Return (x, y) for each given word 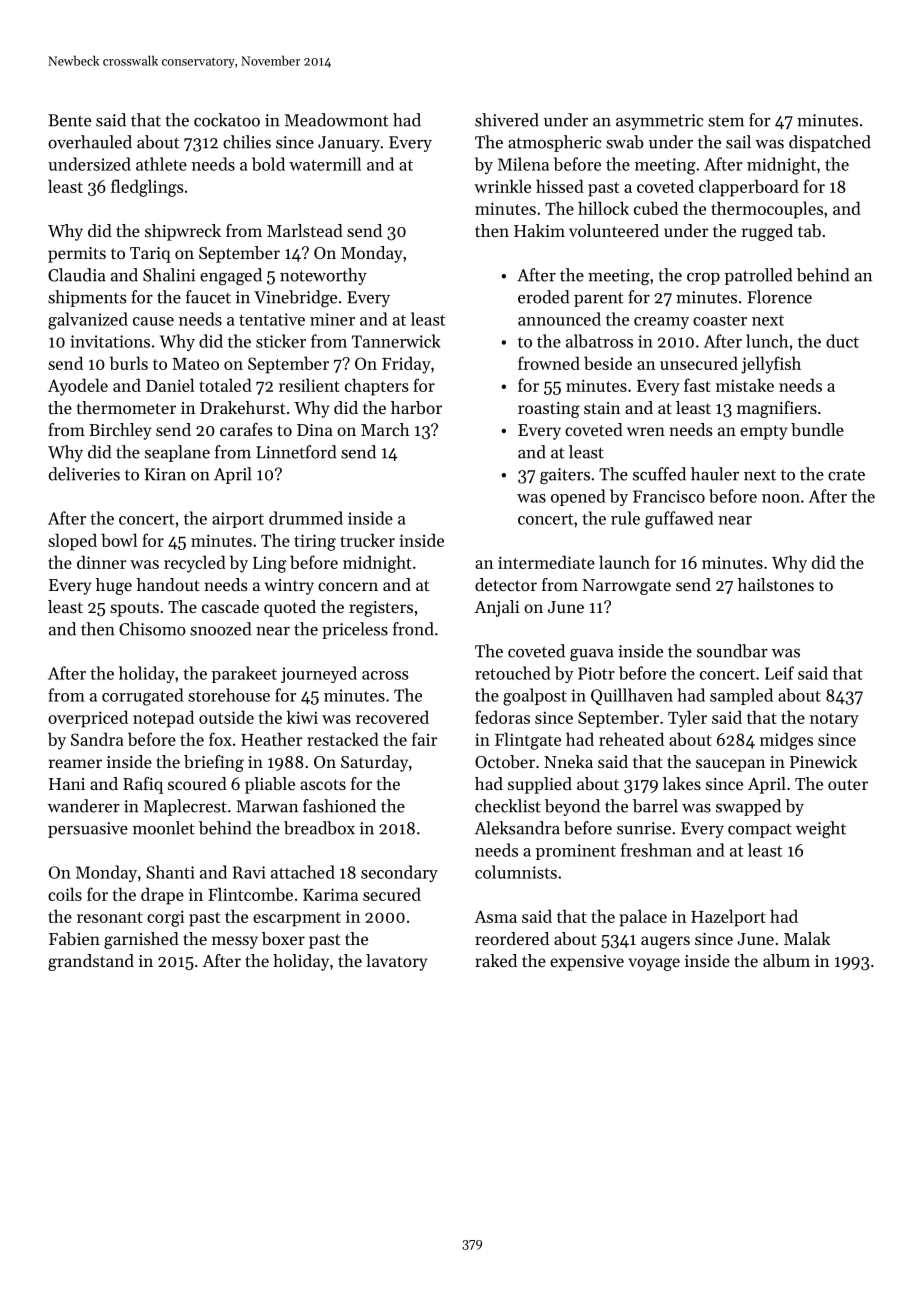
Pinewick (823, 761)
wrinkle (502, 186)
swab (625, 142)
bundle (817, 429)
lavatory (396, 962)
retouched (512, 673)
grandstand (91, 962)
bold (268, 164)
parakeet (244, 674)
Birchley (120, 431)
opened (578, 497)
